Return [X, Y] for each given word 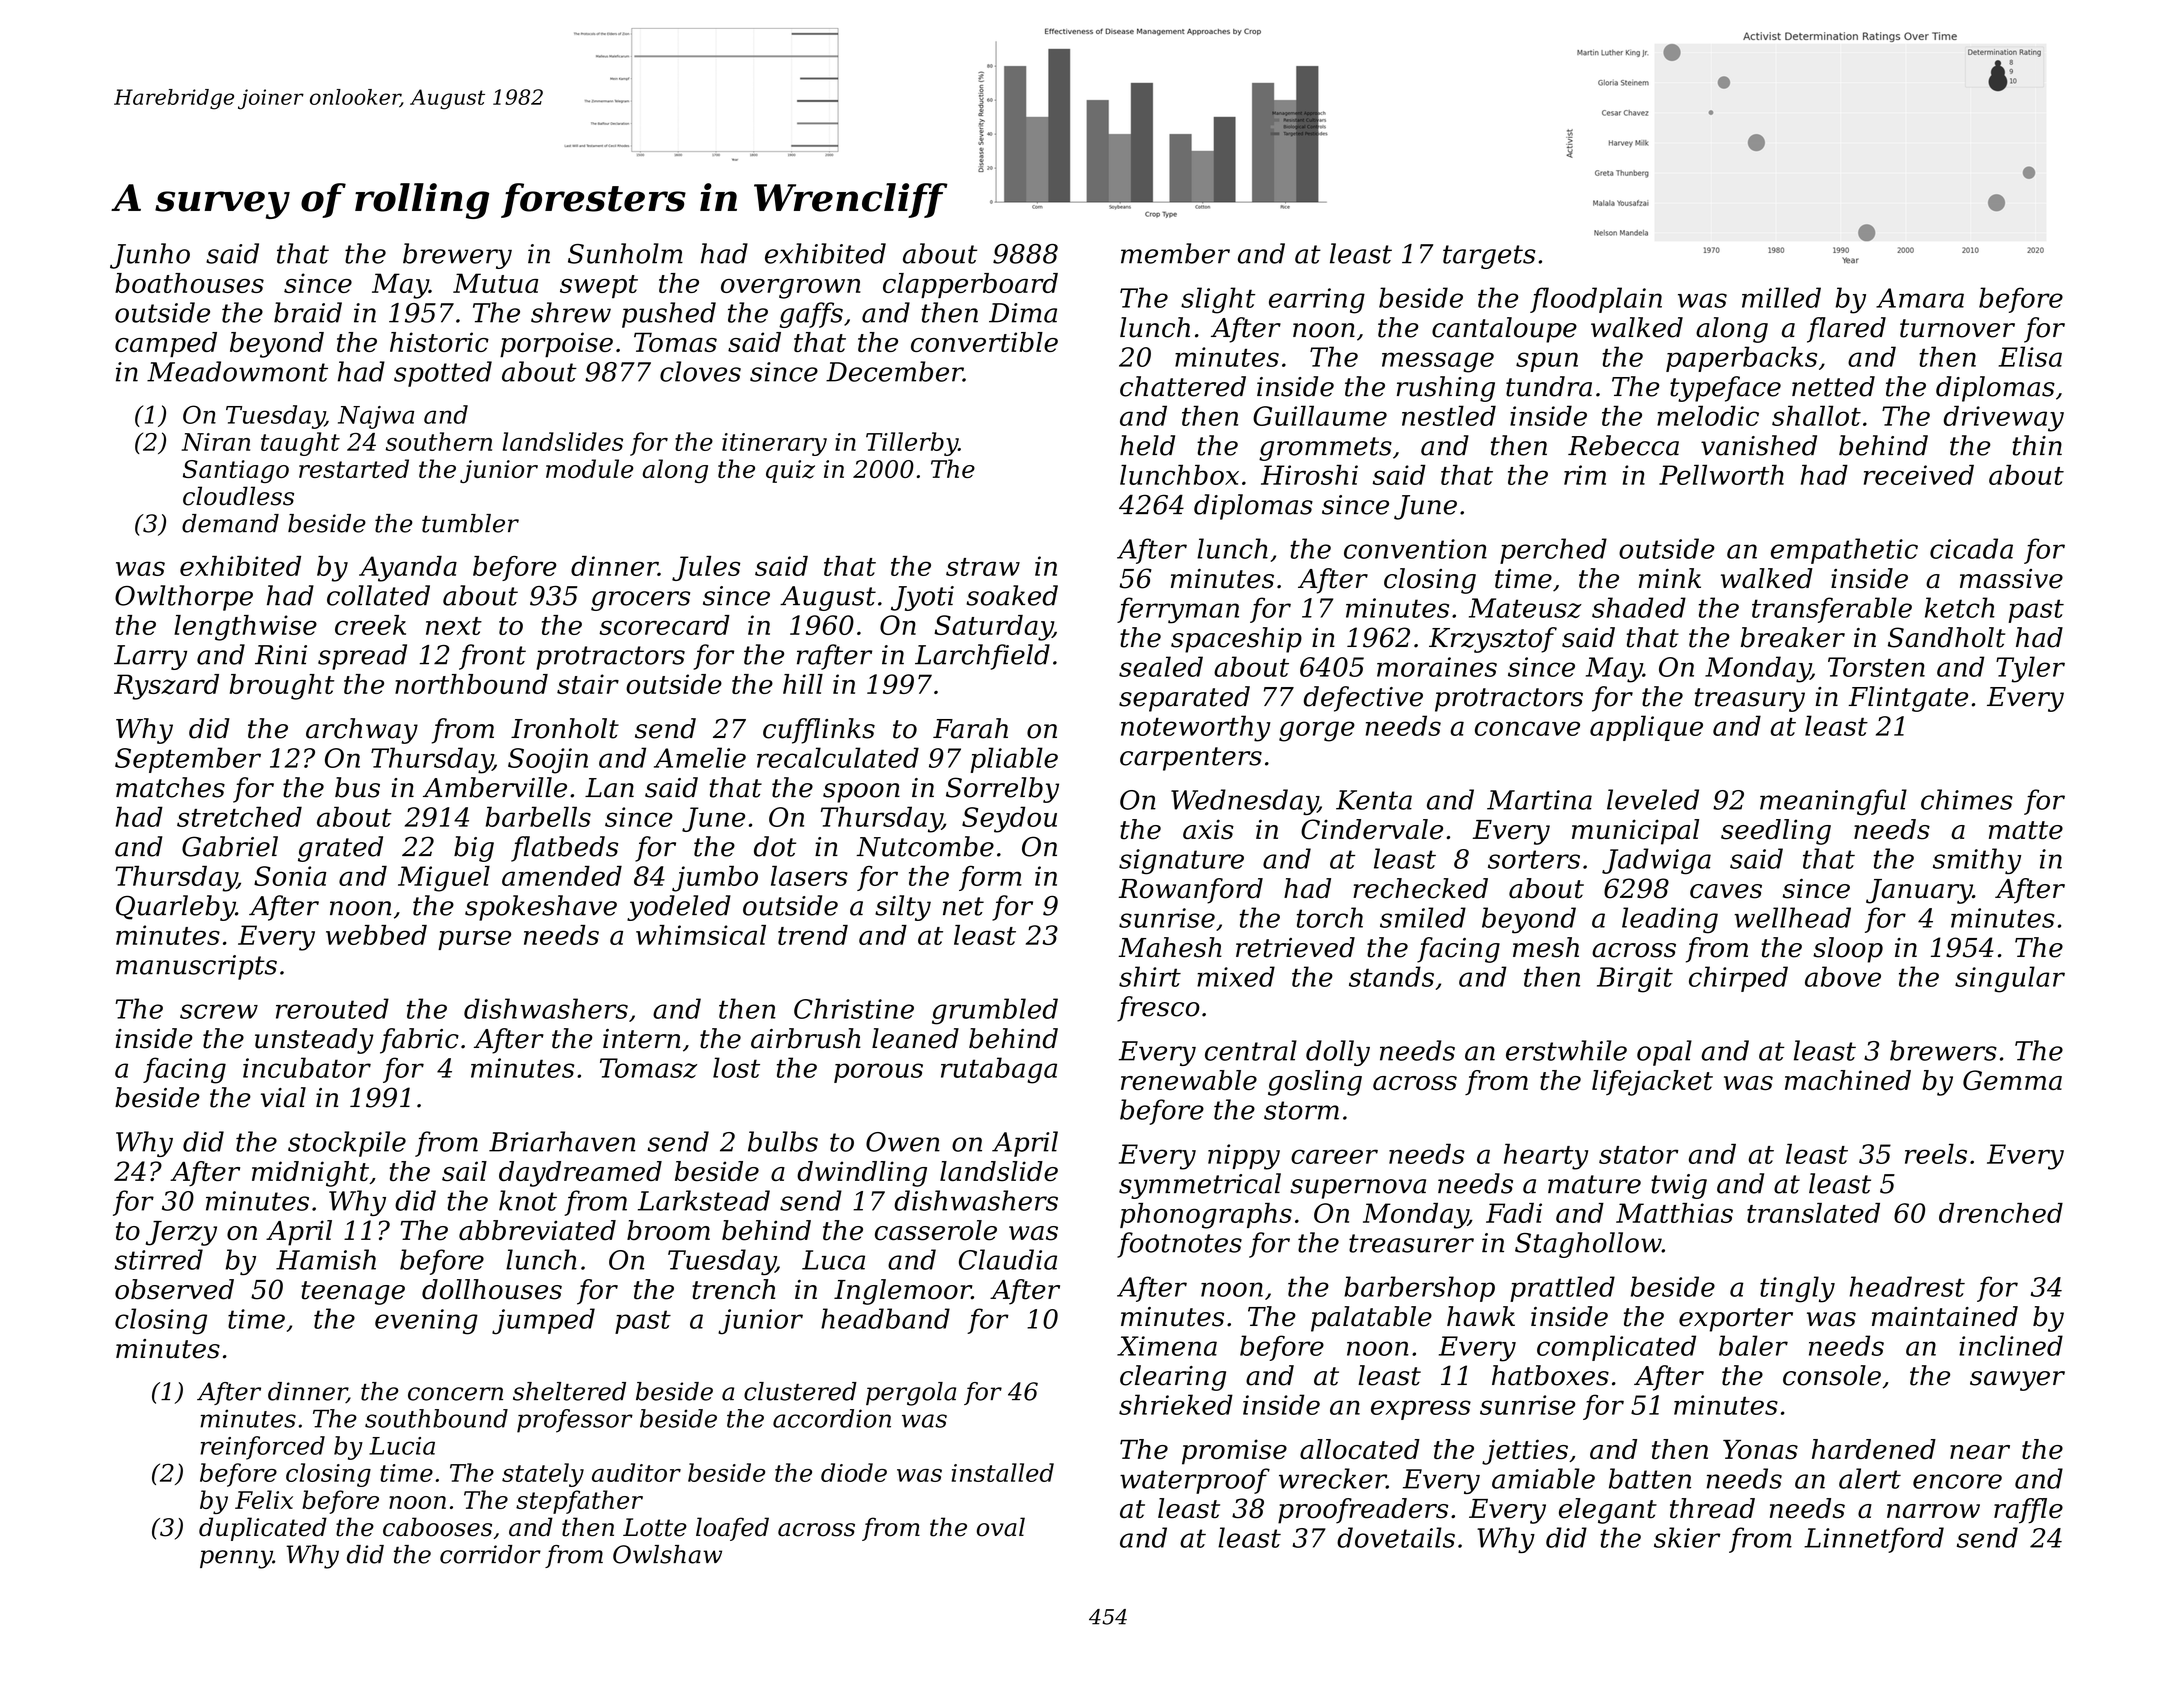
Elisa [2030, 356]
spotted [443, 374]
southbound [436, 1418]
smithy [1977, 861]
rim [1585, 475]
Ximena [1167, 1346]
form [990, 878]
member [1175, 253]
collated [378, 595]
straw [983, 567]
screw [219, 1011]
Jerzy [181, 1233]
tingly [1797, 1289]
